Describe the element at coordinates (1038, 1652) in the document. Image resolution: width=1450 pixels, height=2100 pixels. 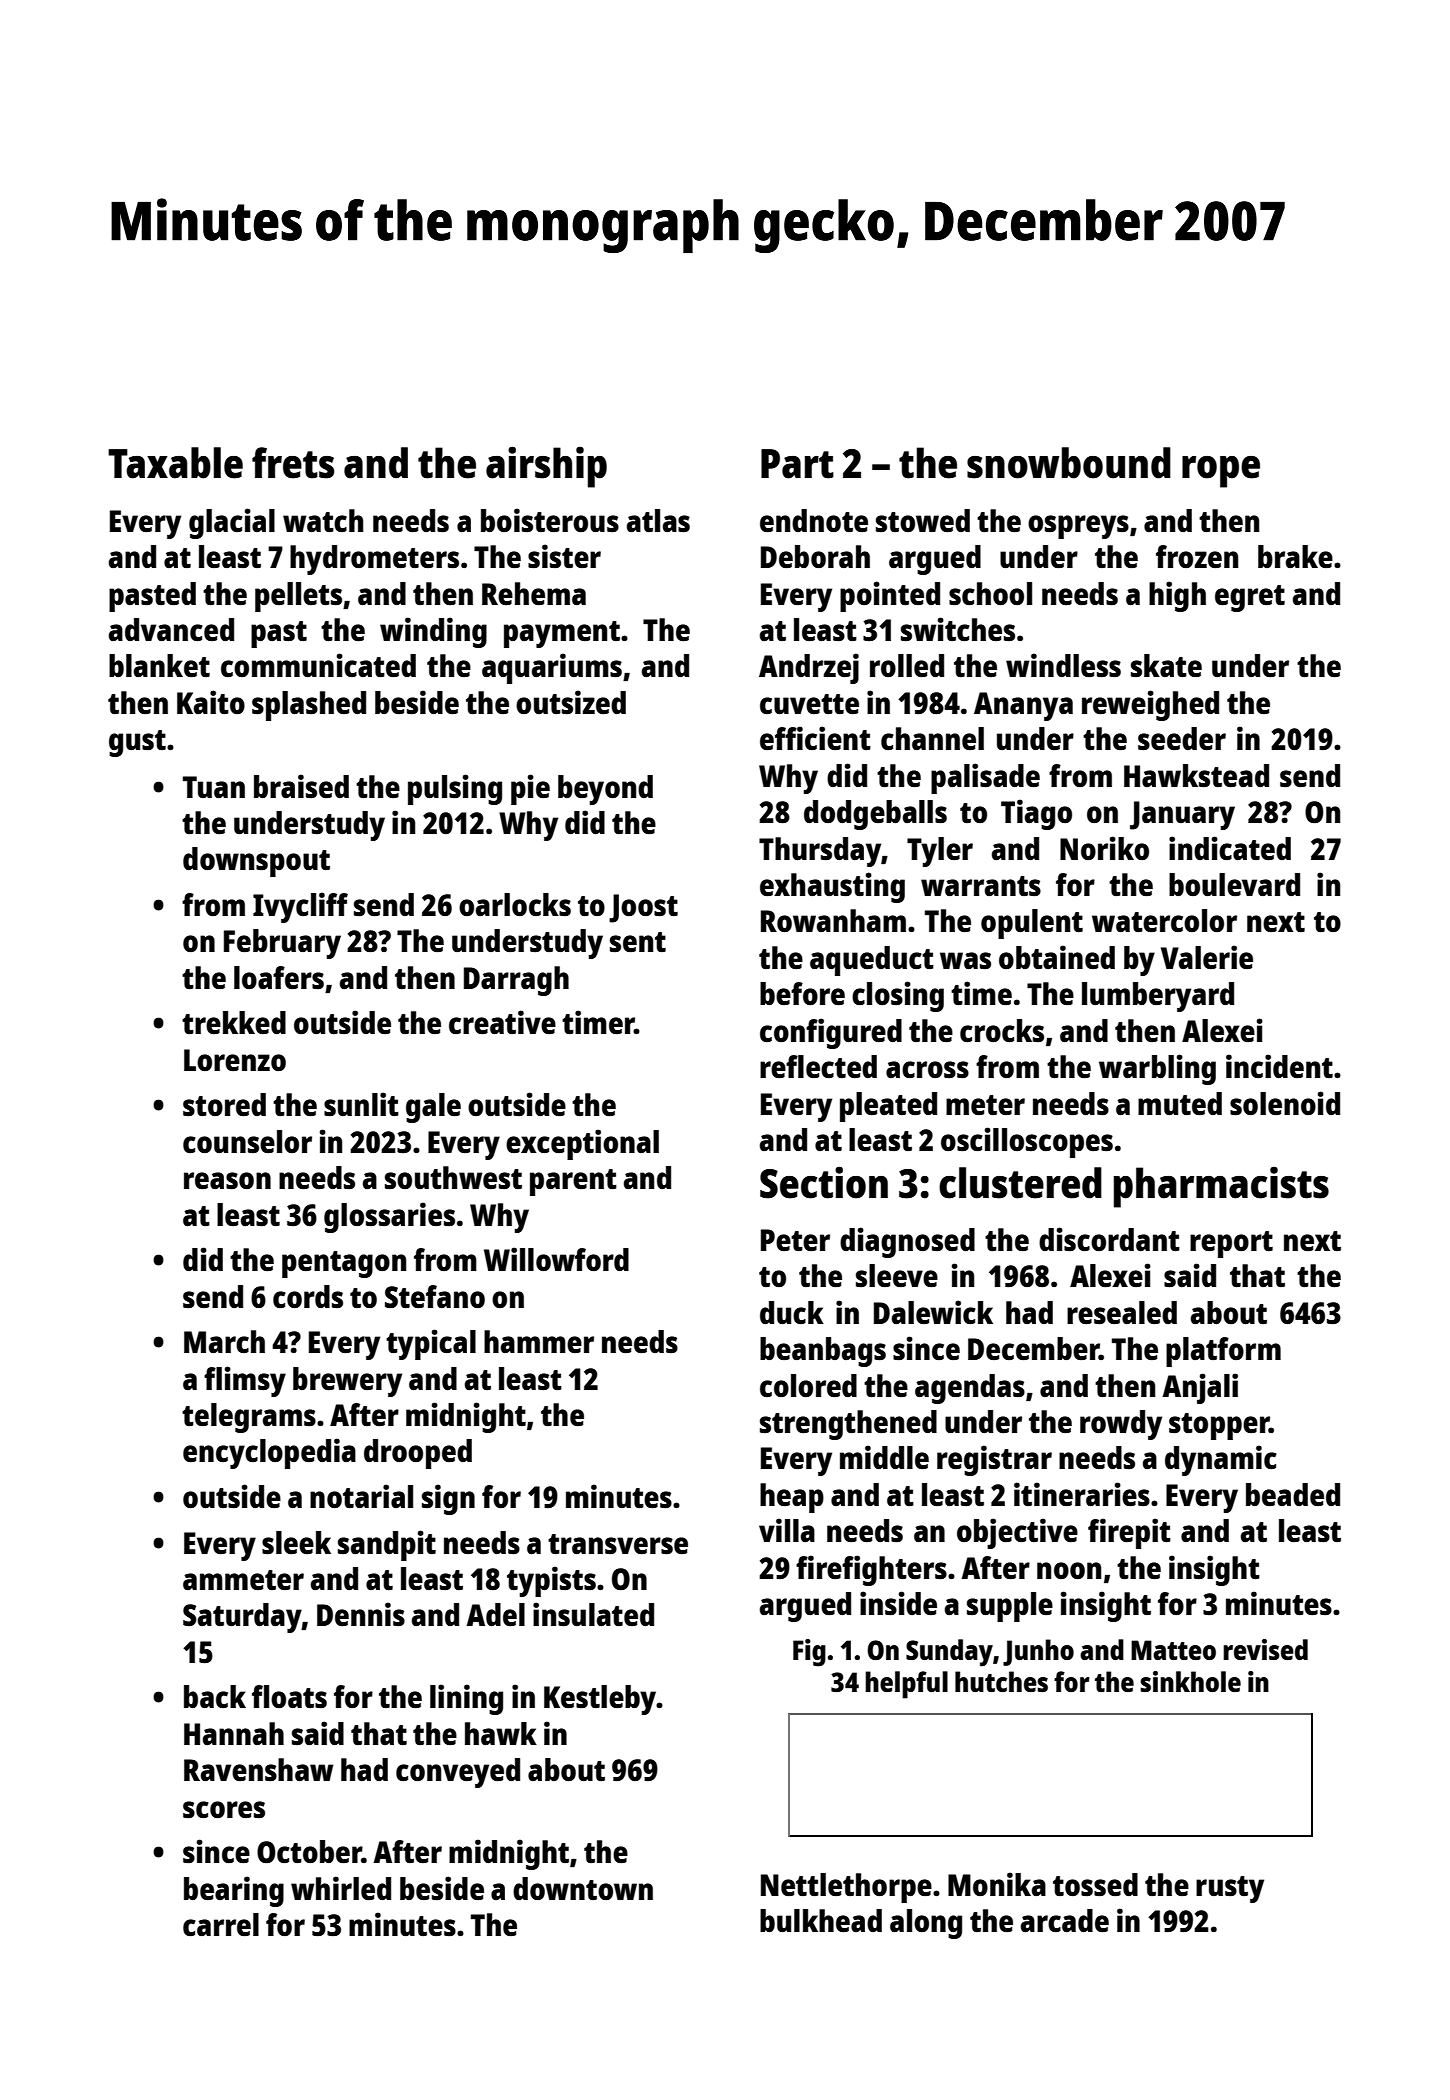
I see `Junho` at that location.
